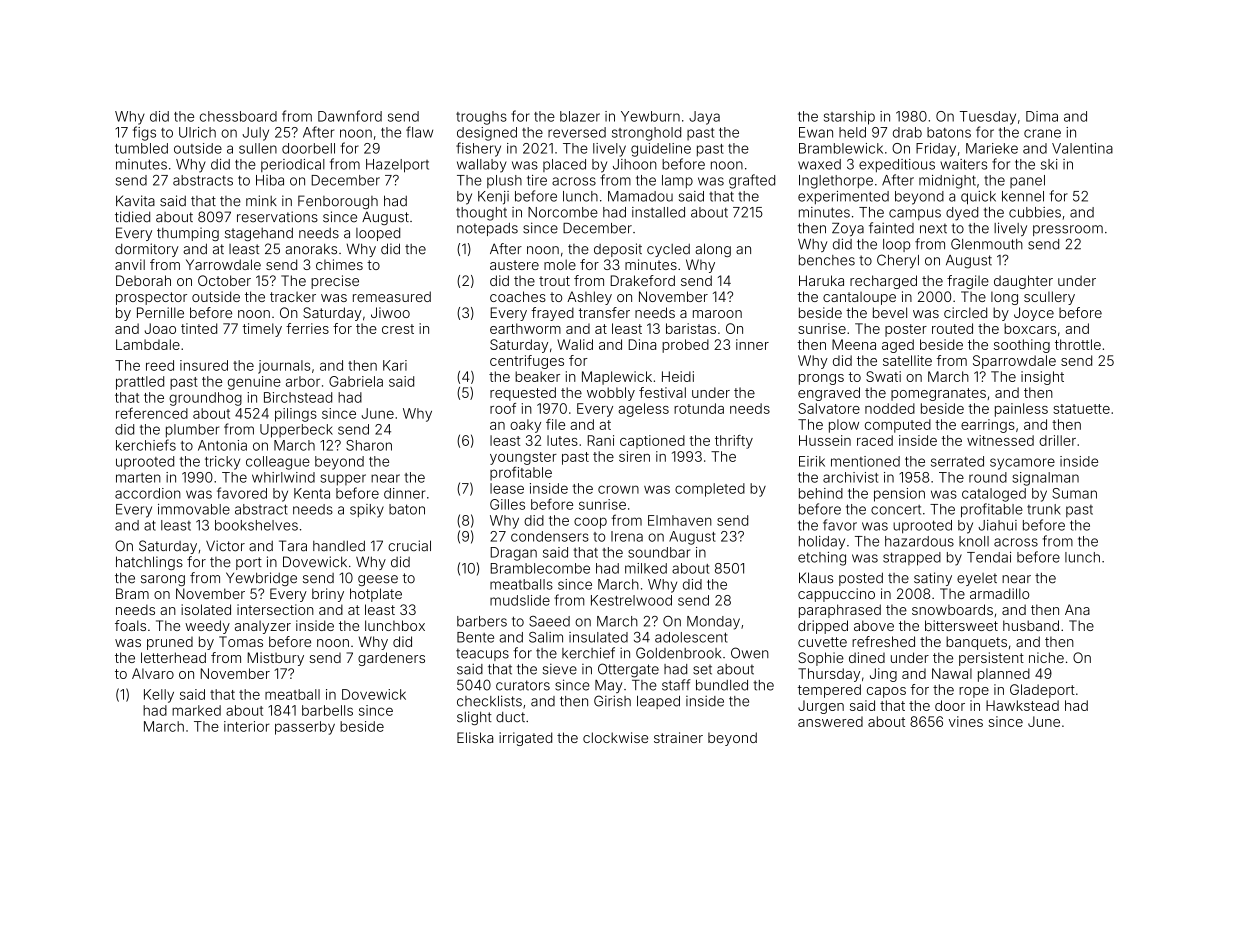  What do you see at coordinates (685, 346) in the image?
I see `probed` at bounding box center [685, 346].
